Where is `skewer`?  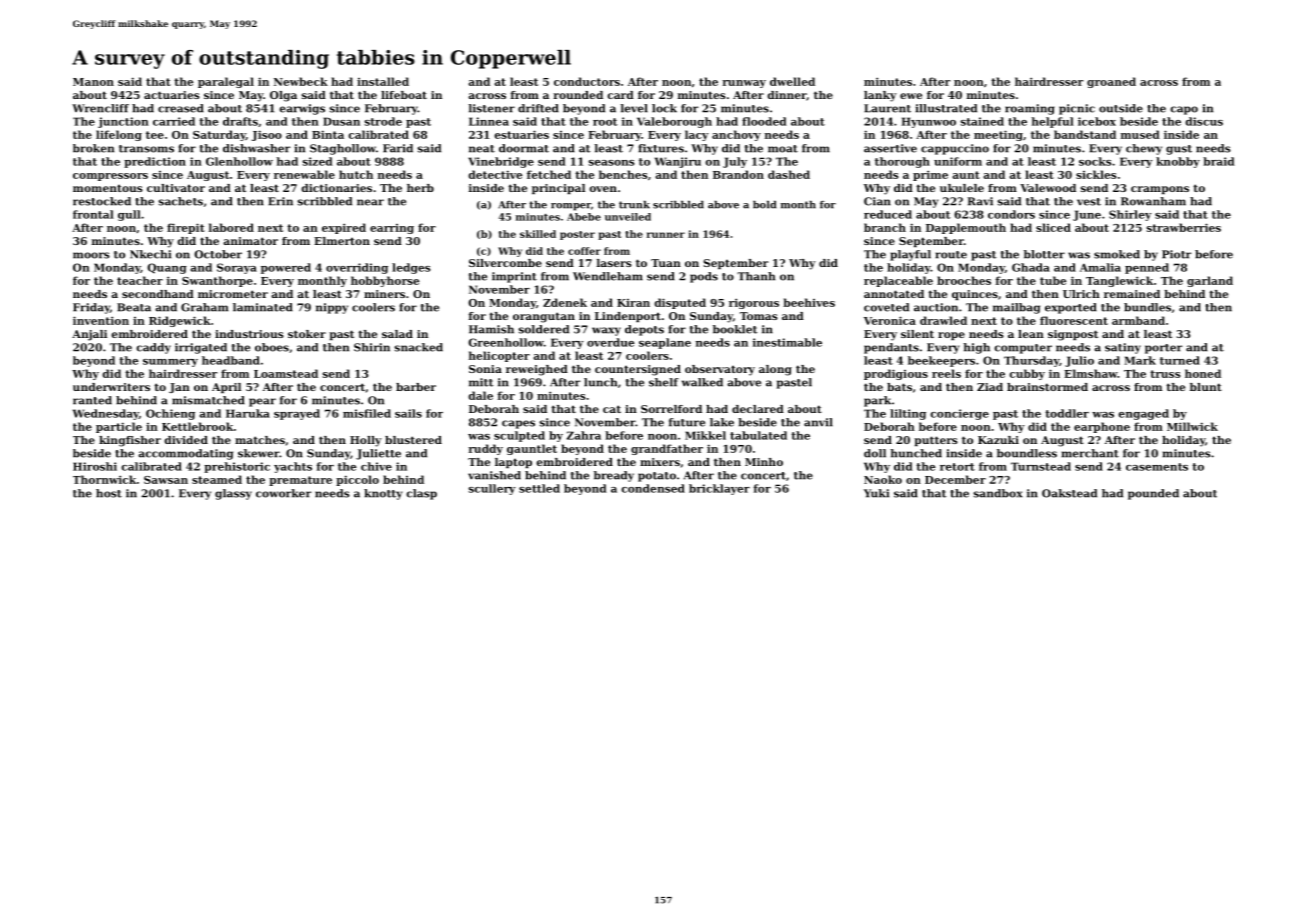 skewer is located at coordinates (258, 453).
